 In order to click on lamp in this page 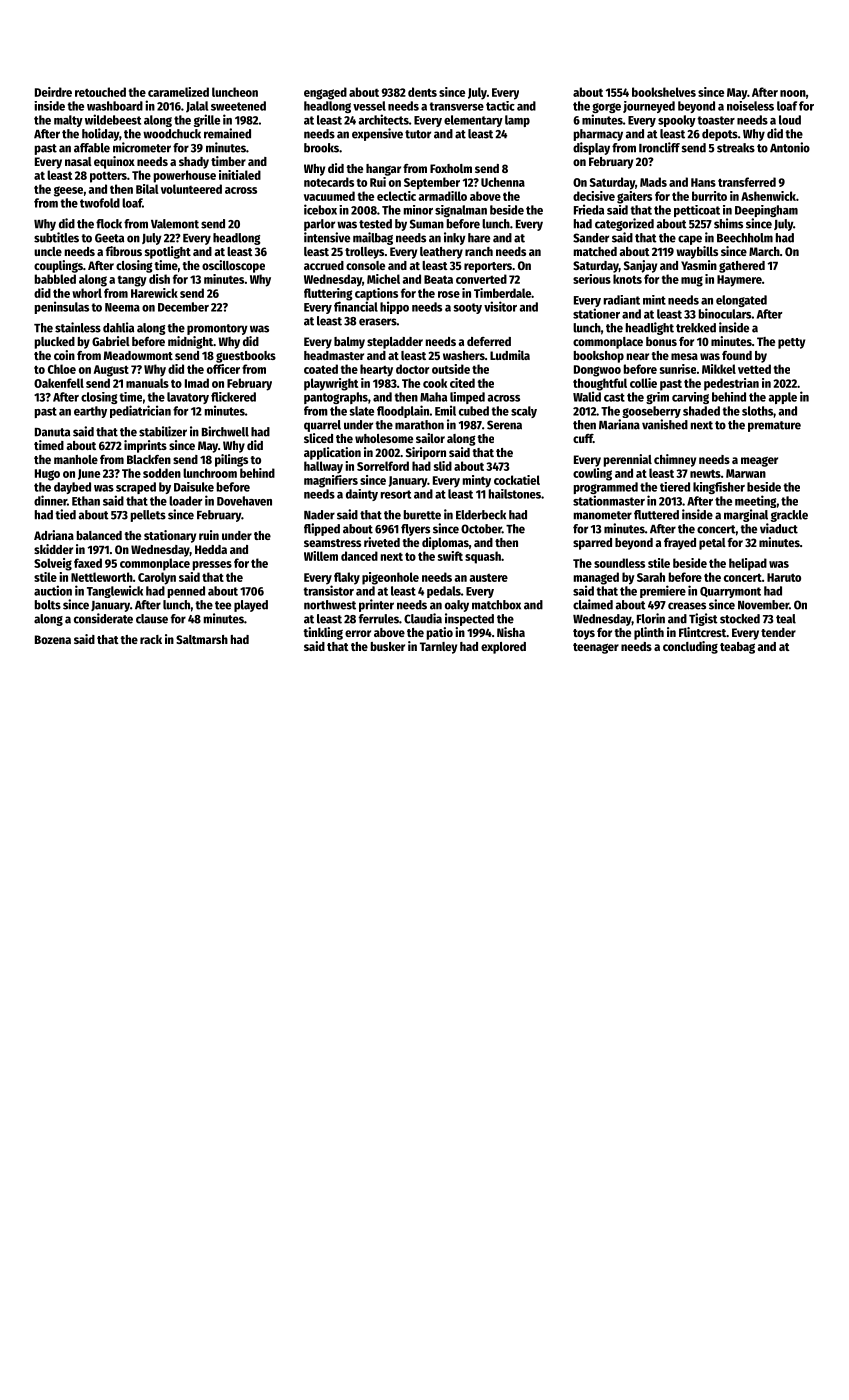, I will do `click(517, 121)`.
